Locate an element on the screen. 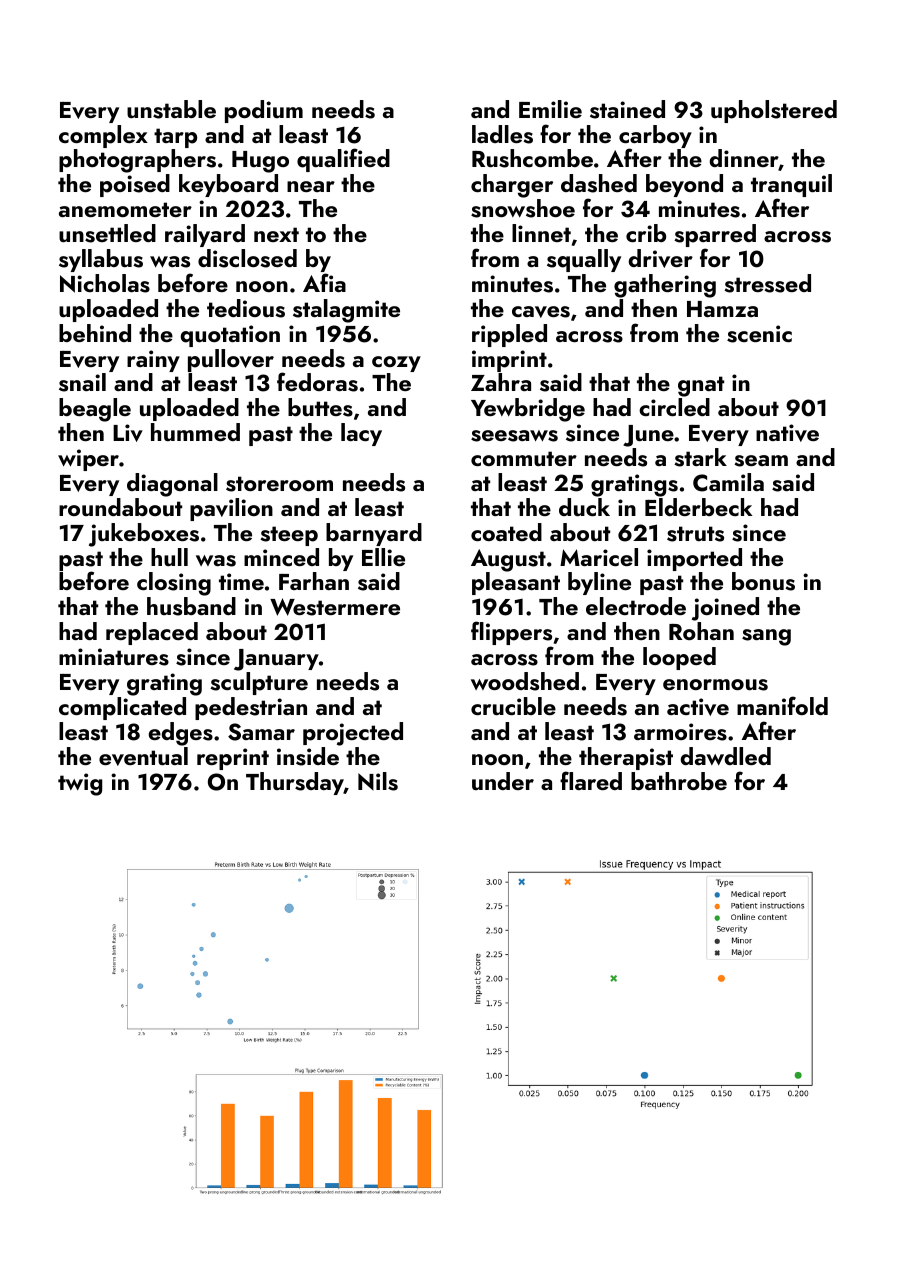  miniatures is located at coordinates (114, 657).
